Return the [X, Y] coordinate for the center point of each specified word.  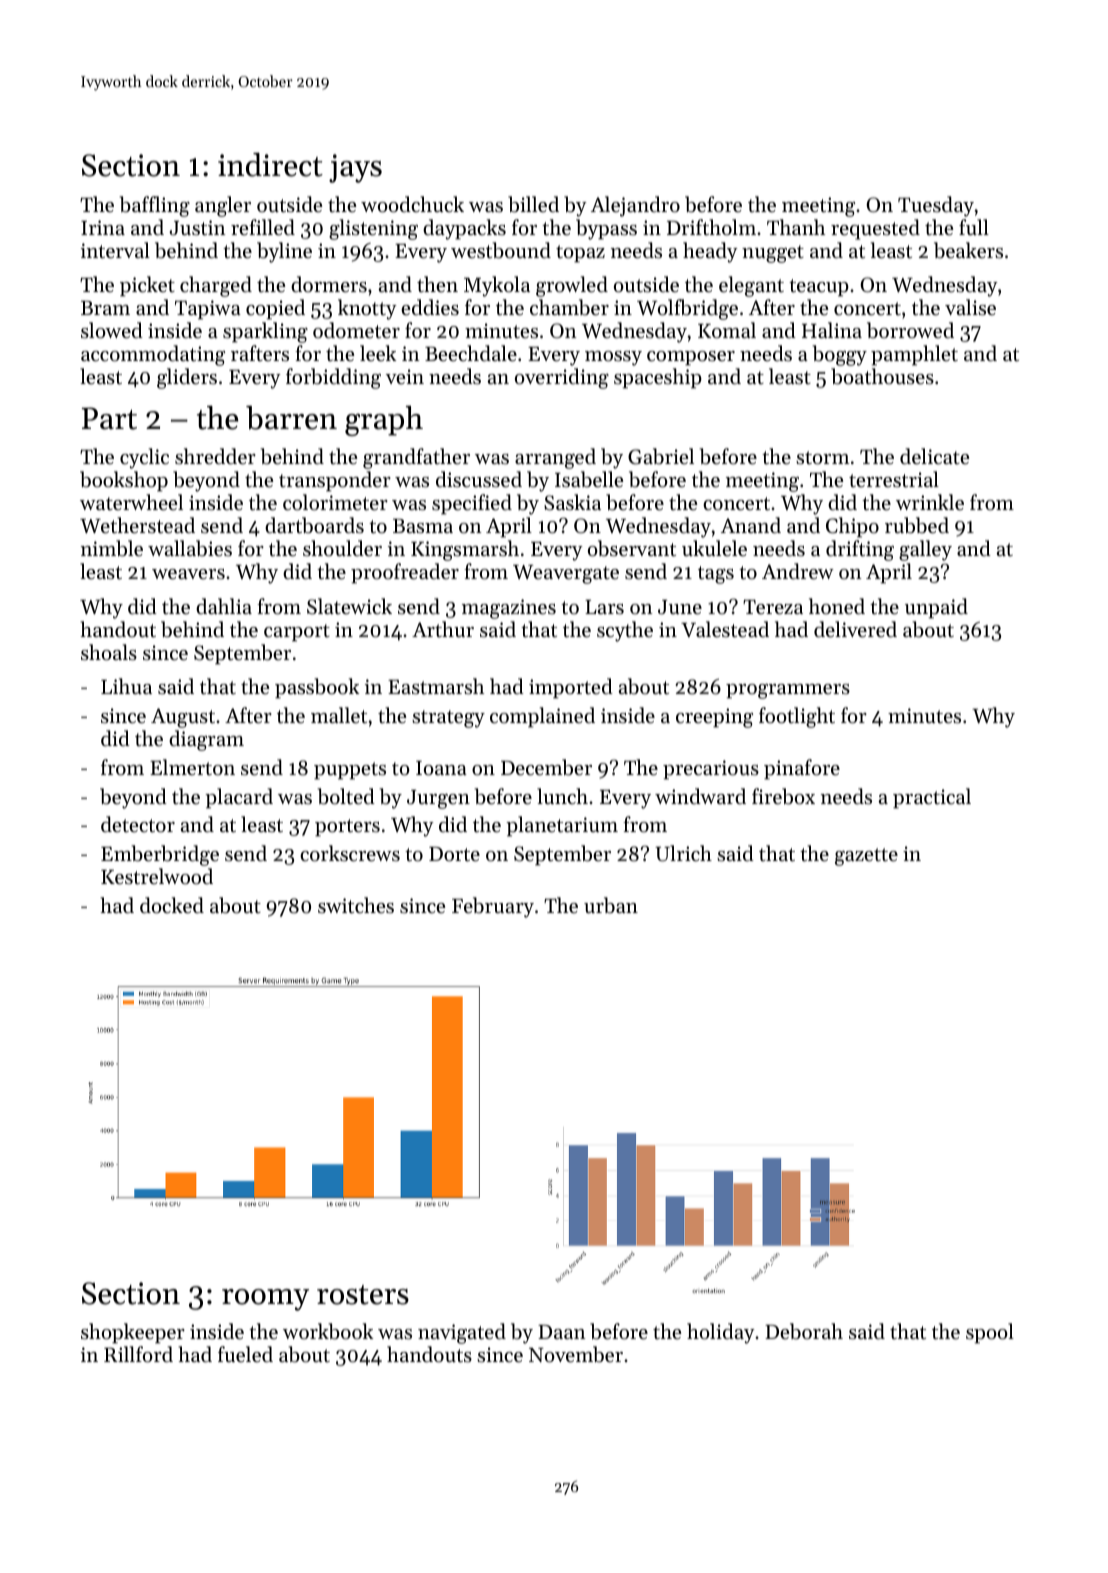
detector [138, 824]
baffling [155, 206]
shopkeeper [133, 1333]
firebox [783, 796]
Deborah [804, 1331]
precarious [711, 770]
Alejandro [635, 206]
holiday [721, 1333]
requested [875, 229]
